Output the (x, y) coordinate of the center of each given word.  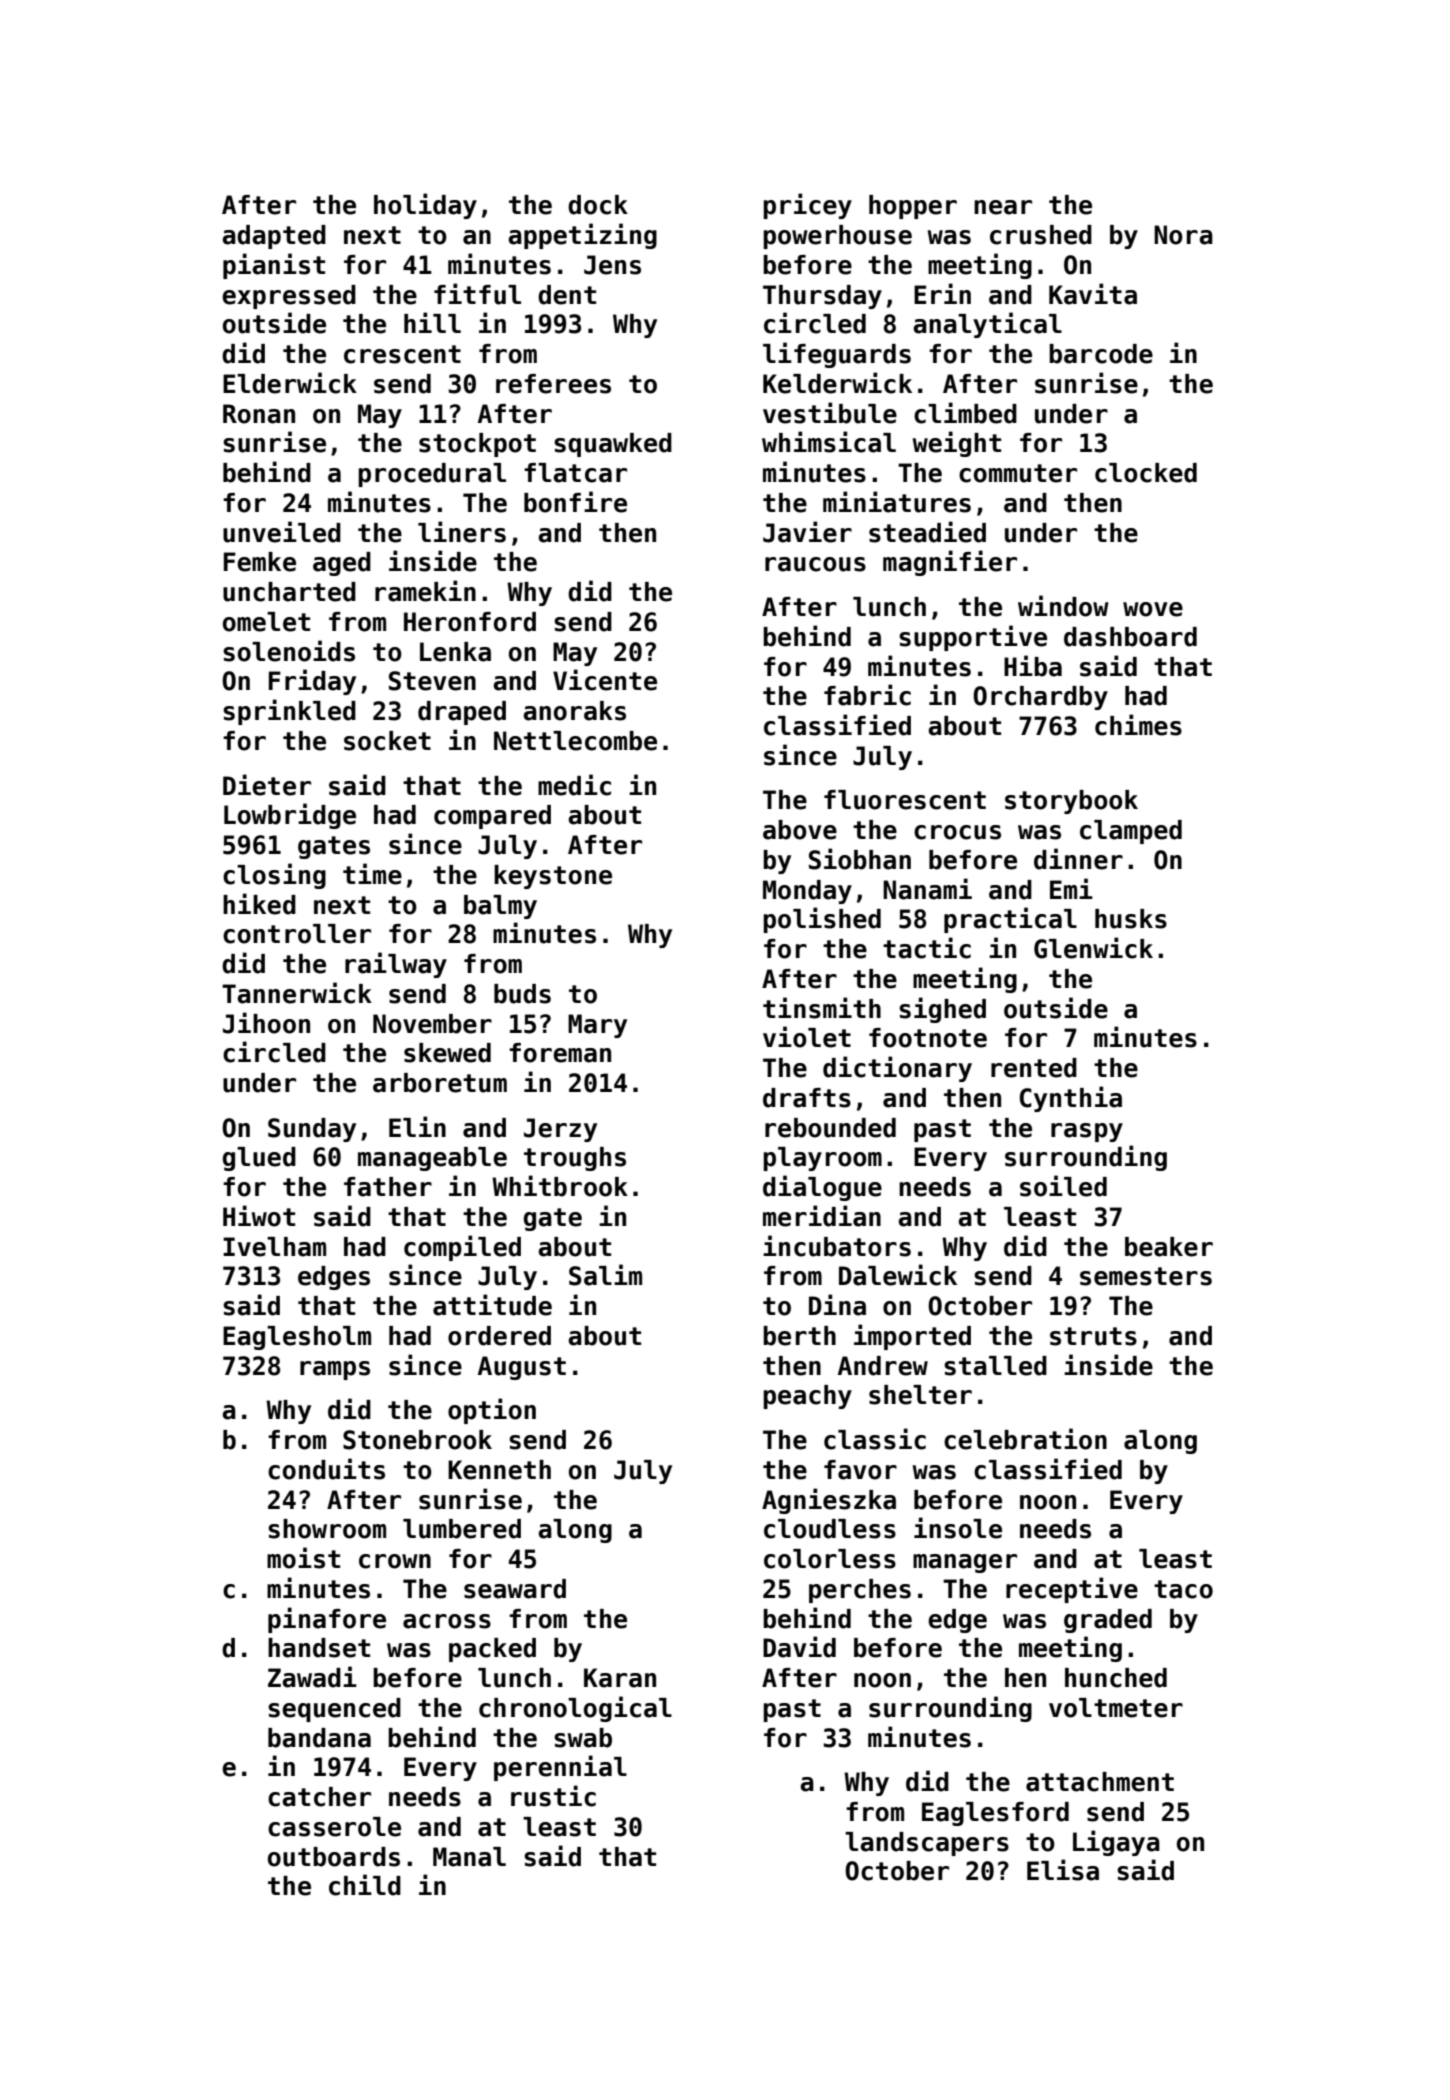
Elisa (1063, 1870)
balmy (500, 907)
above (800, 830)
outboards (334, 1857)
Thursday (822, 297)
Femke (260, 562)
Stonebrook (417, 1440)
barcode (1101, 354)
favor (860, 1470)
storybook (1071, 802)
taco (1183, 1589)
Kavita (1093, 294)
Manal (469, 1857)
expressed (289, 297)
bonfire (575, 502)
